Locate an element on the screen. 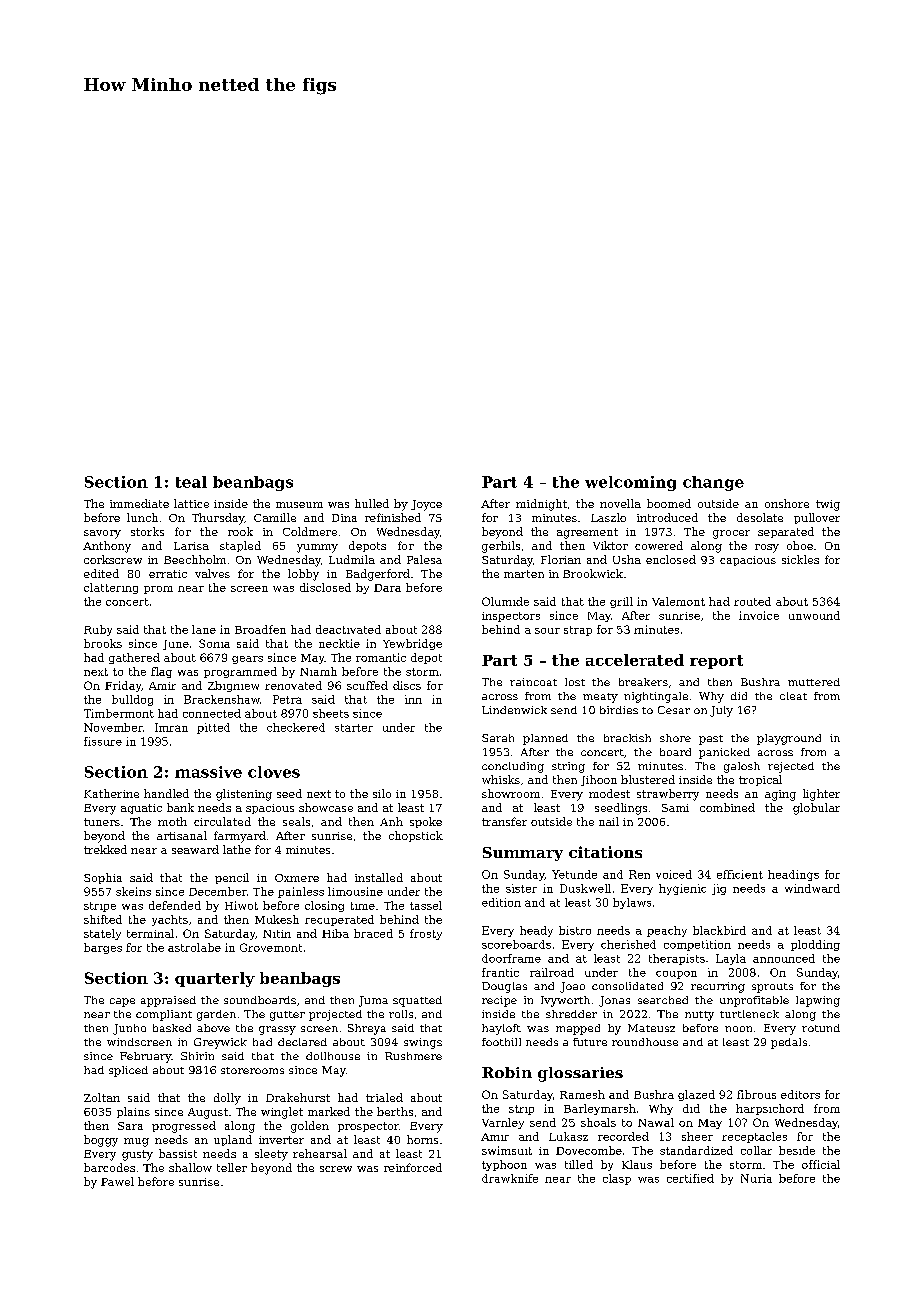  desolate is located at coordinates (760, 517).
